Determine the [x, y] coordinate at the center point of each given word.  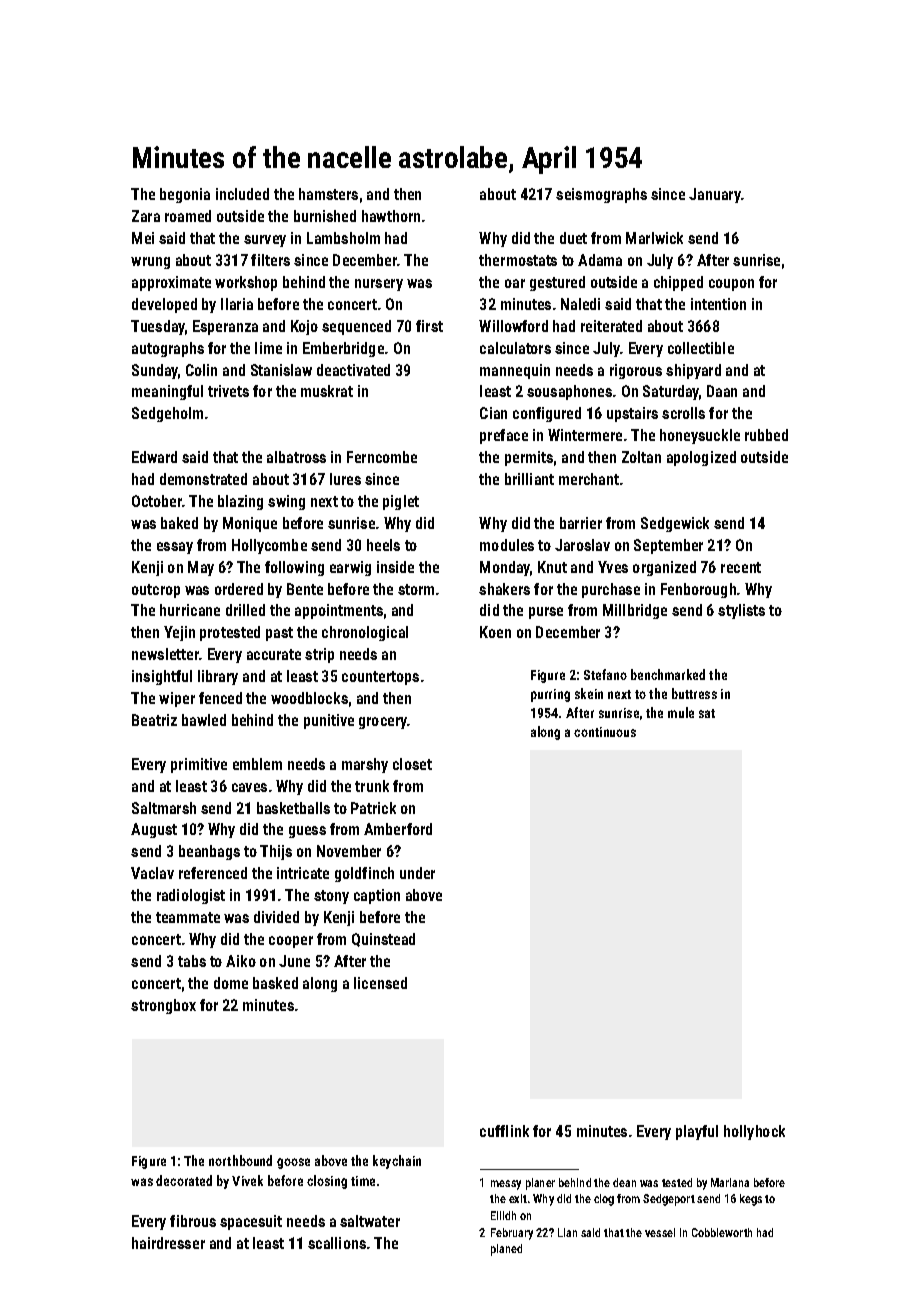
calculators [515, 348]
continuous [605, 732]
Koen [495, 632]
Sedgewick [675, 524]
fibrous [193, 1221]
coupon [731, 285]
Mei [143, 238]
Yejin [179, 633]
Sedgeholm [167, 414]
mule [681, 712]
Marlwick [654, 238]
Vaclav [152, 873]
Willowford [513, 326]
